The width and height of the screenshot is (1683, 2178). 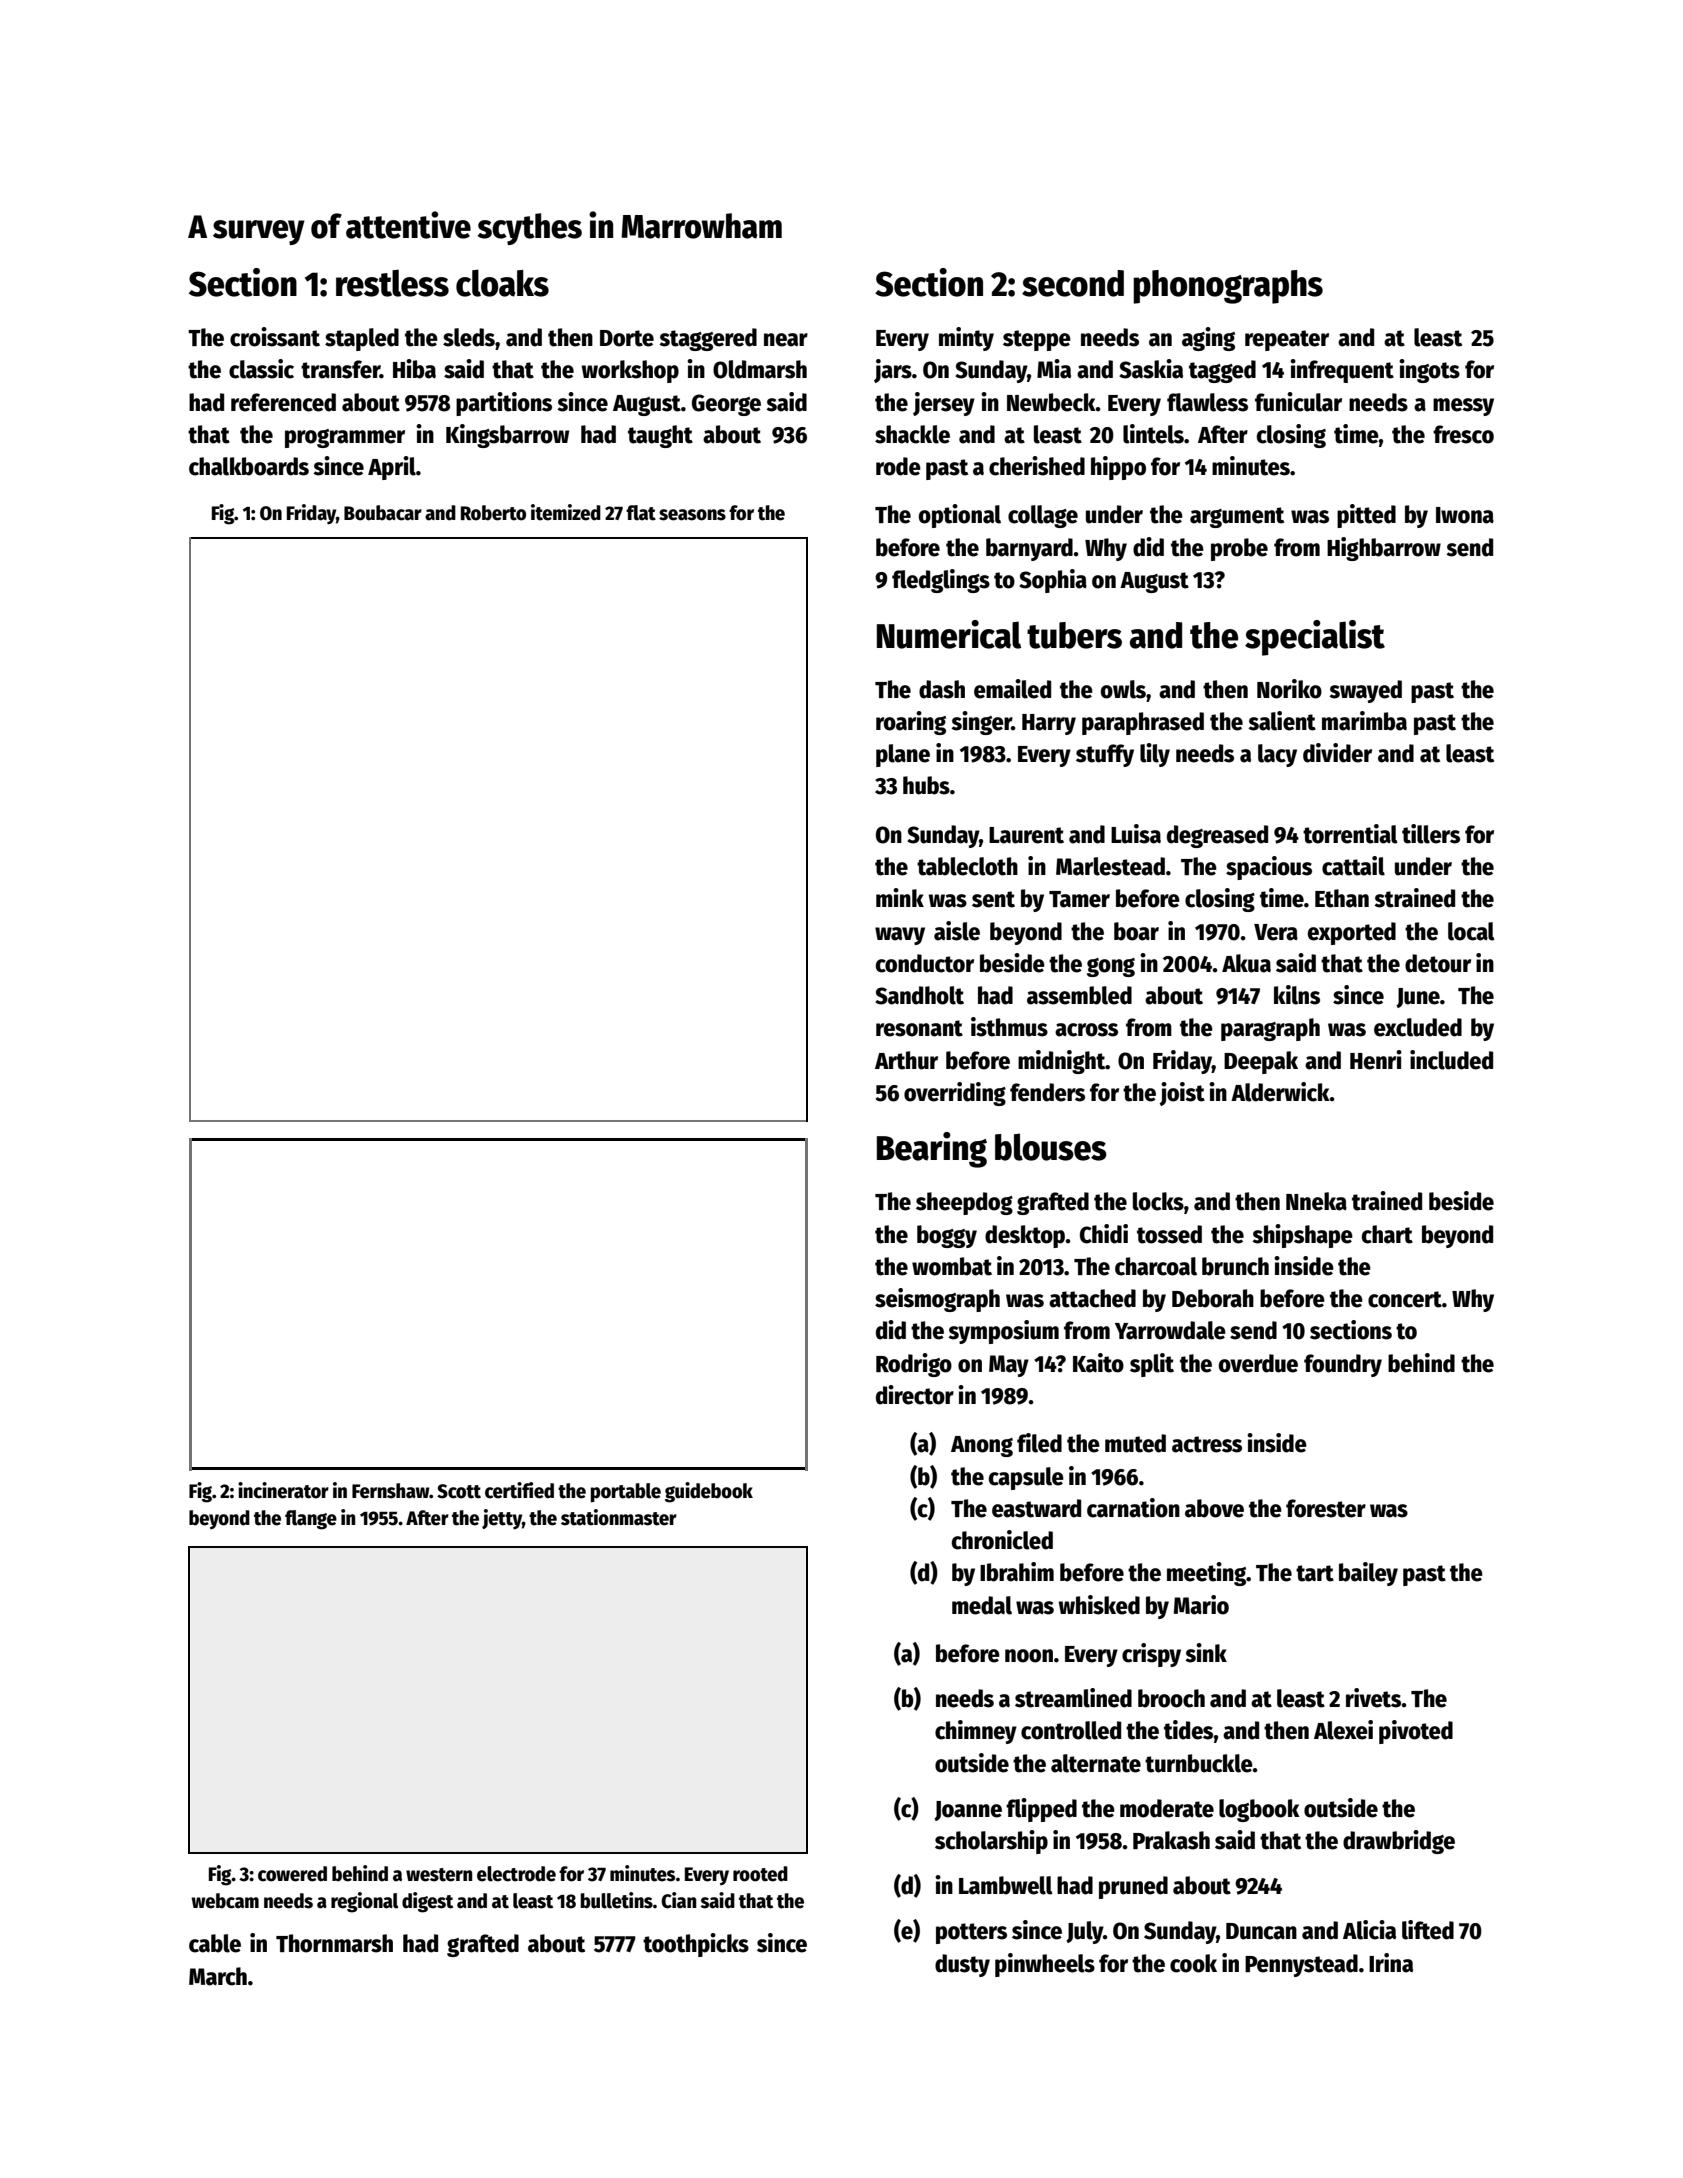 I want to click on Arthur, so click(x=906, y=1060).
